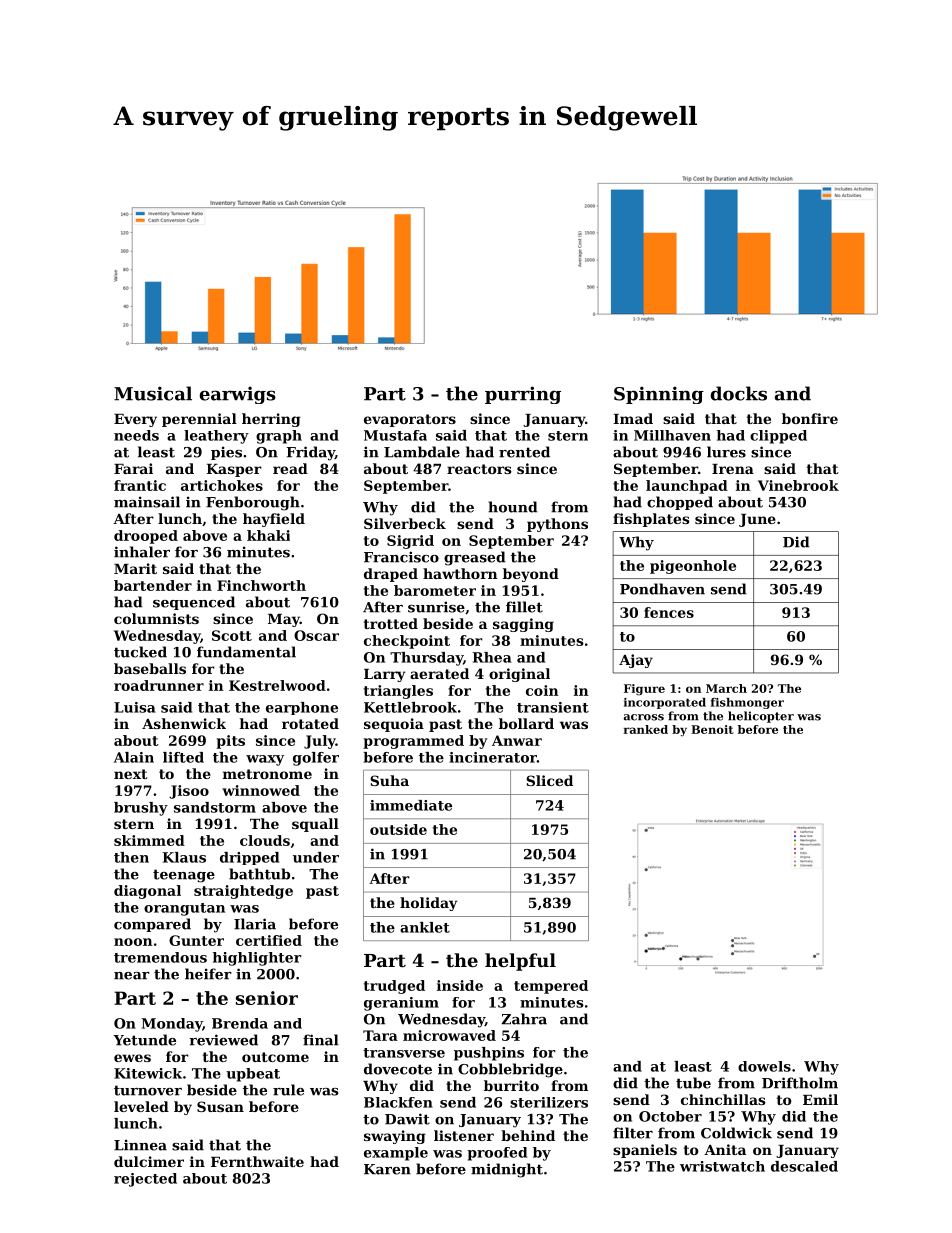  Describe the element at coordinates (391, 623) in the page. I see `trotted` at that location.
